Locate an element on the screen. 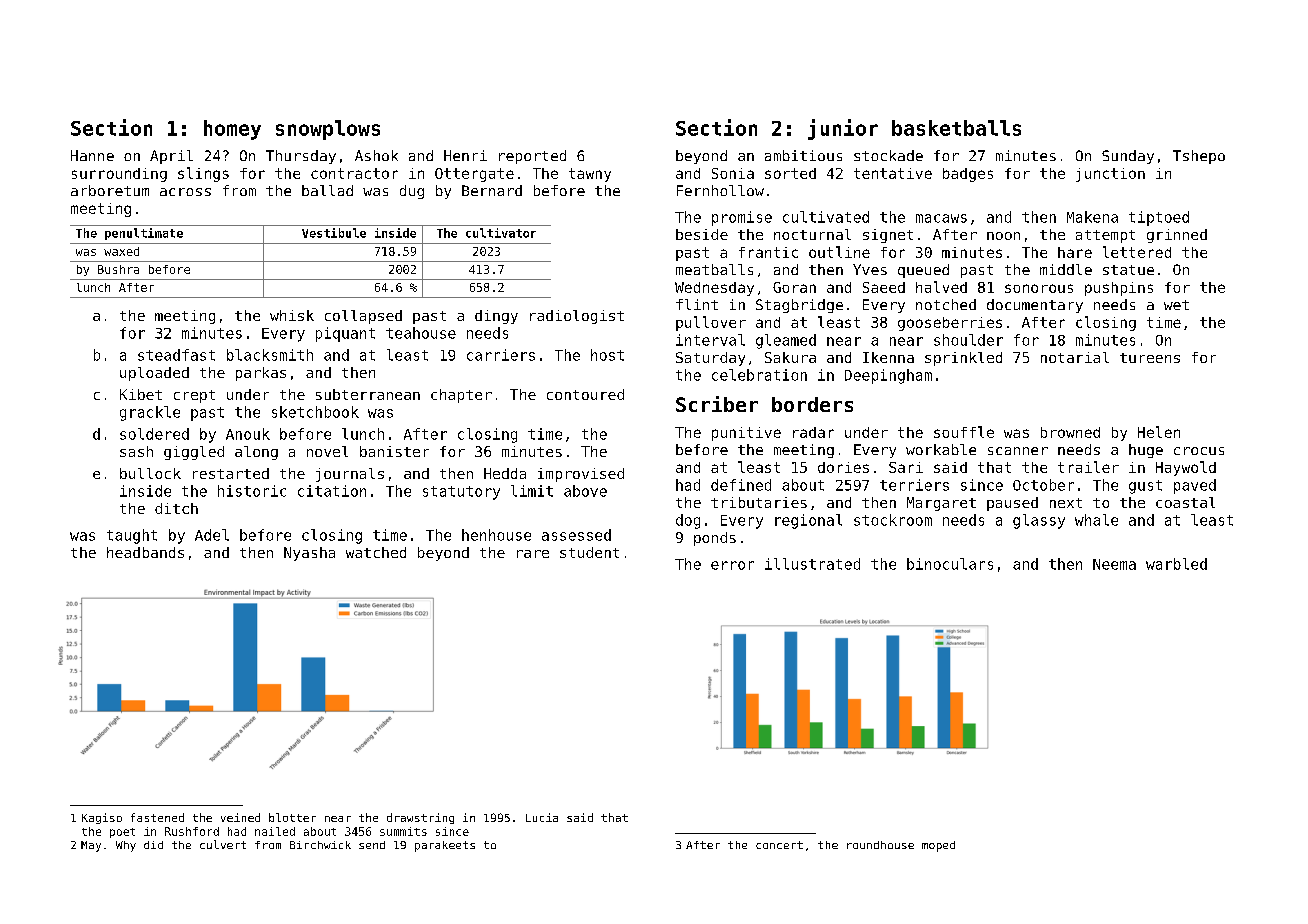  ambitious is located at coordinates (803, 155).
